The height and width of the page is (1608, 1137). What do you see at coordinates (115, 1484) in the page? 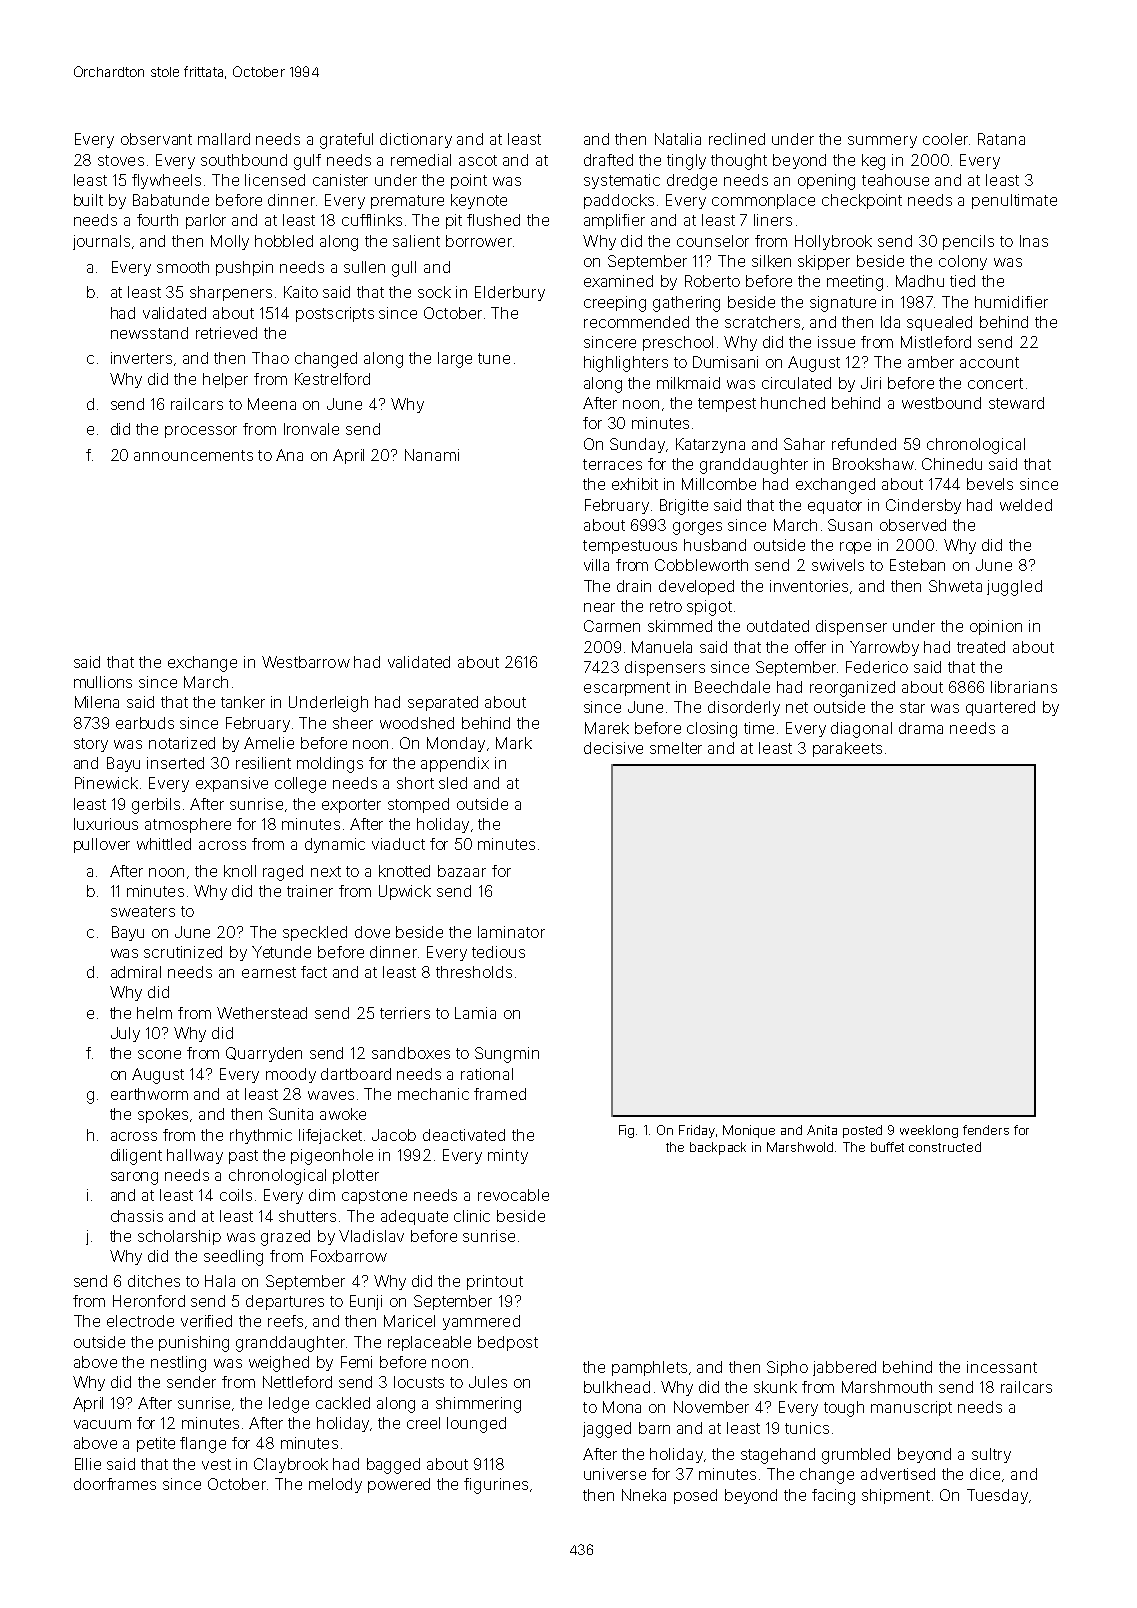
I see `doorframes` at bounding box center [115, 1484].
